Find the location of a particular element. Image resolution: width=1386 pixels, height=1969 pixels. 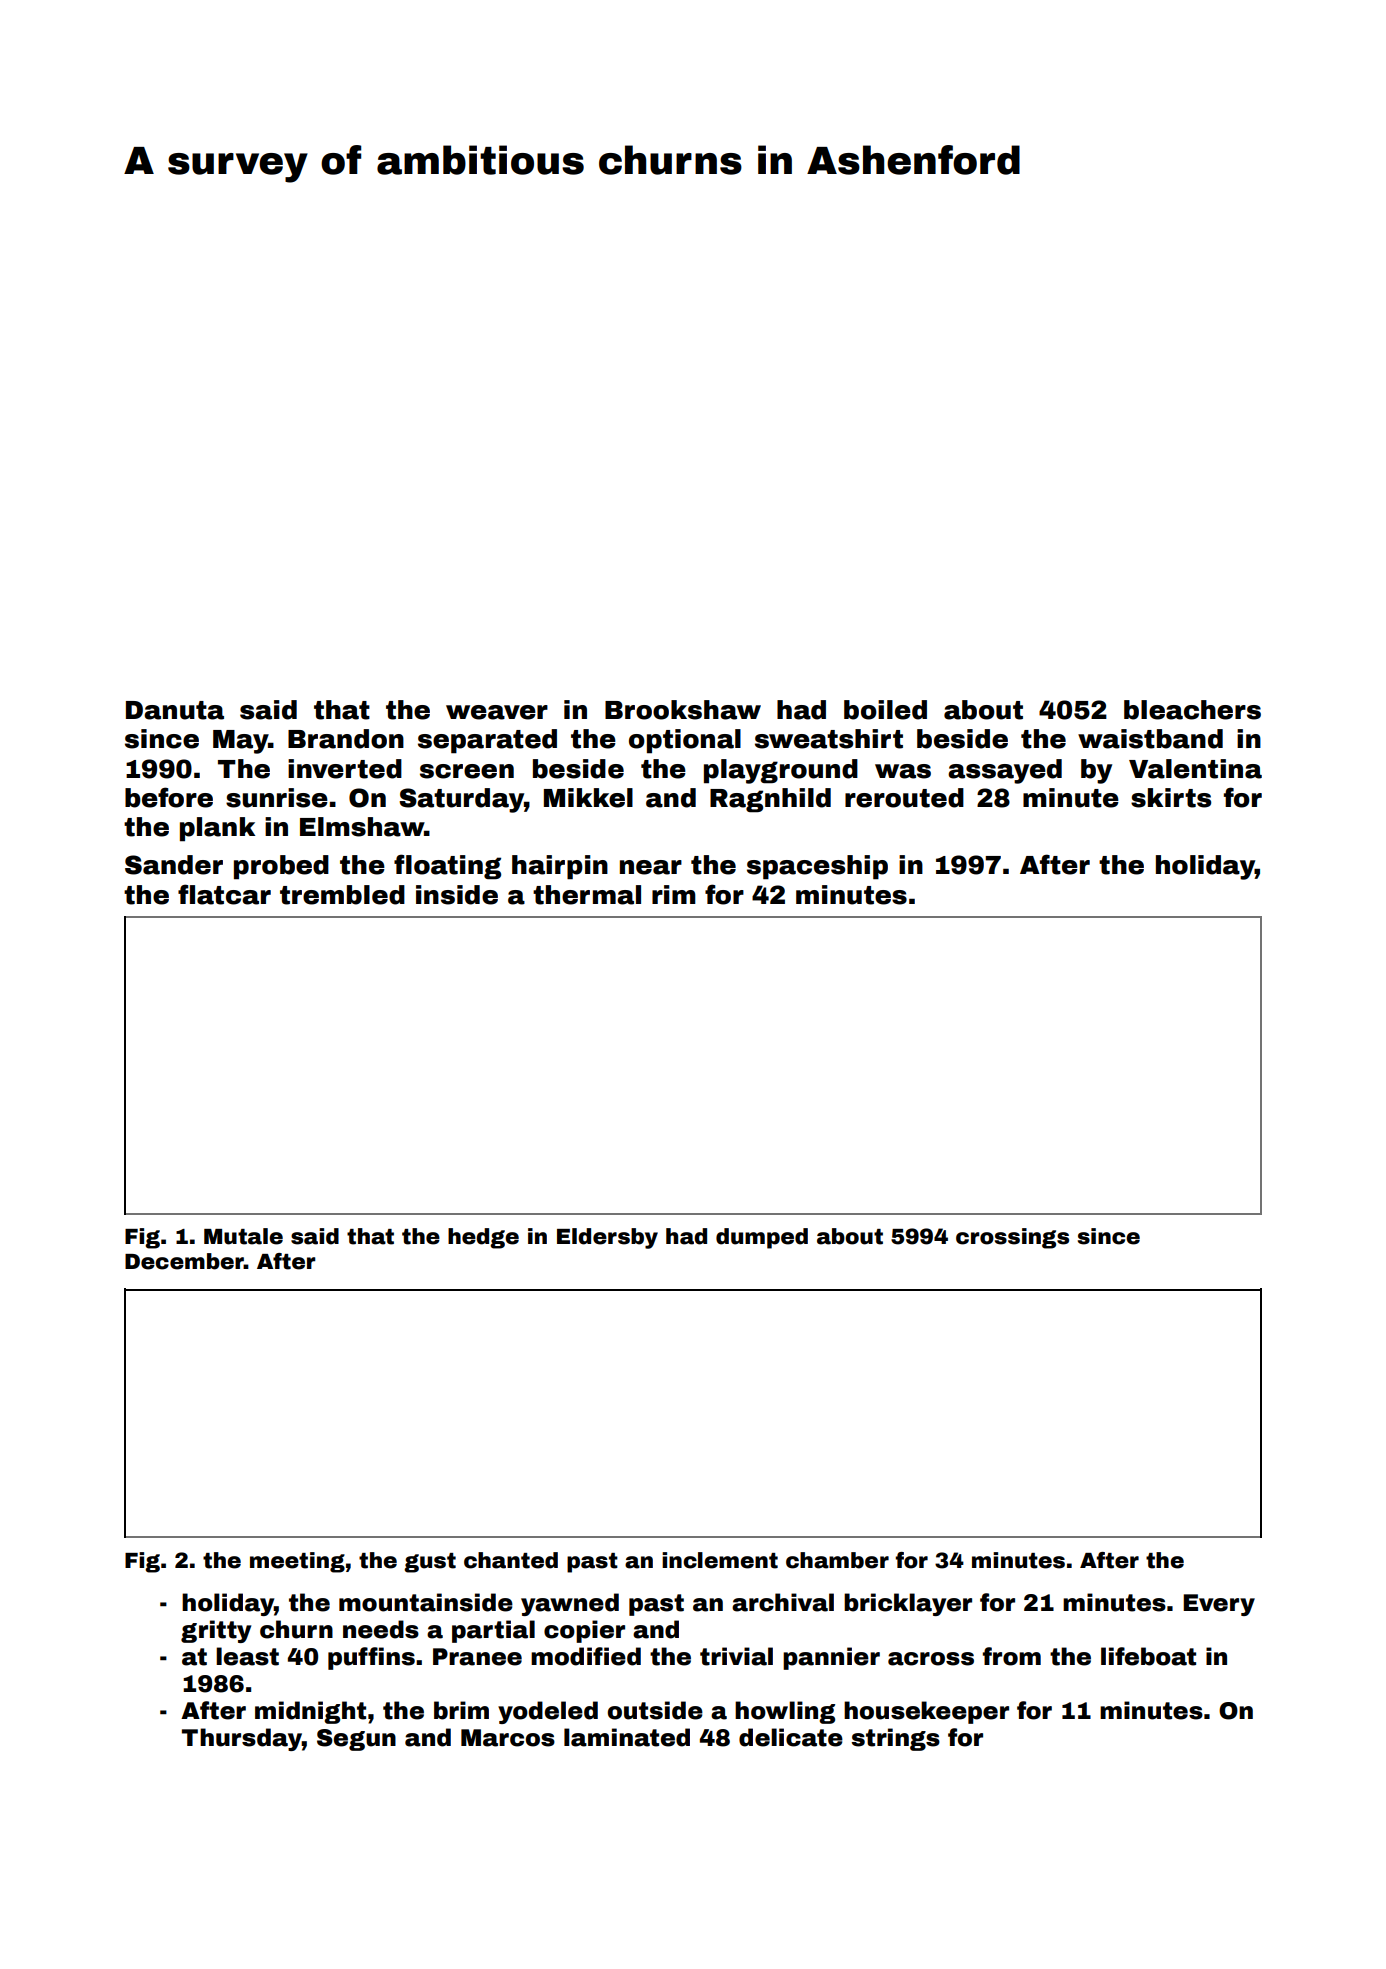

puffins is located at coordinates (371, 1658).
